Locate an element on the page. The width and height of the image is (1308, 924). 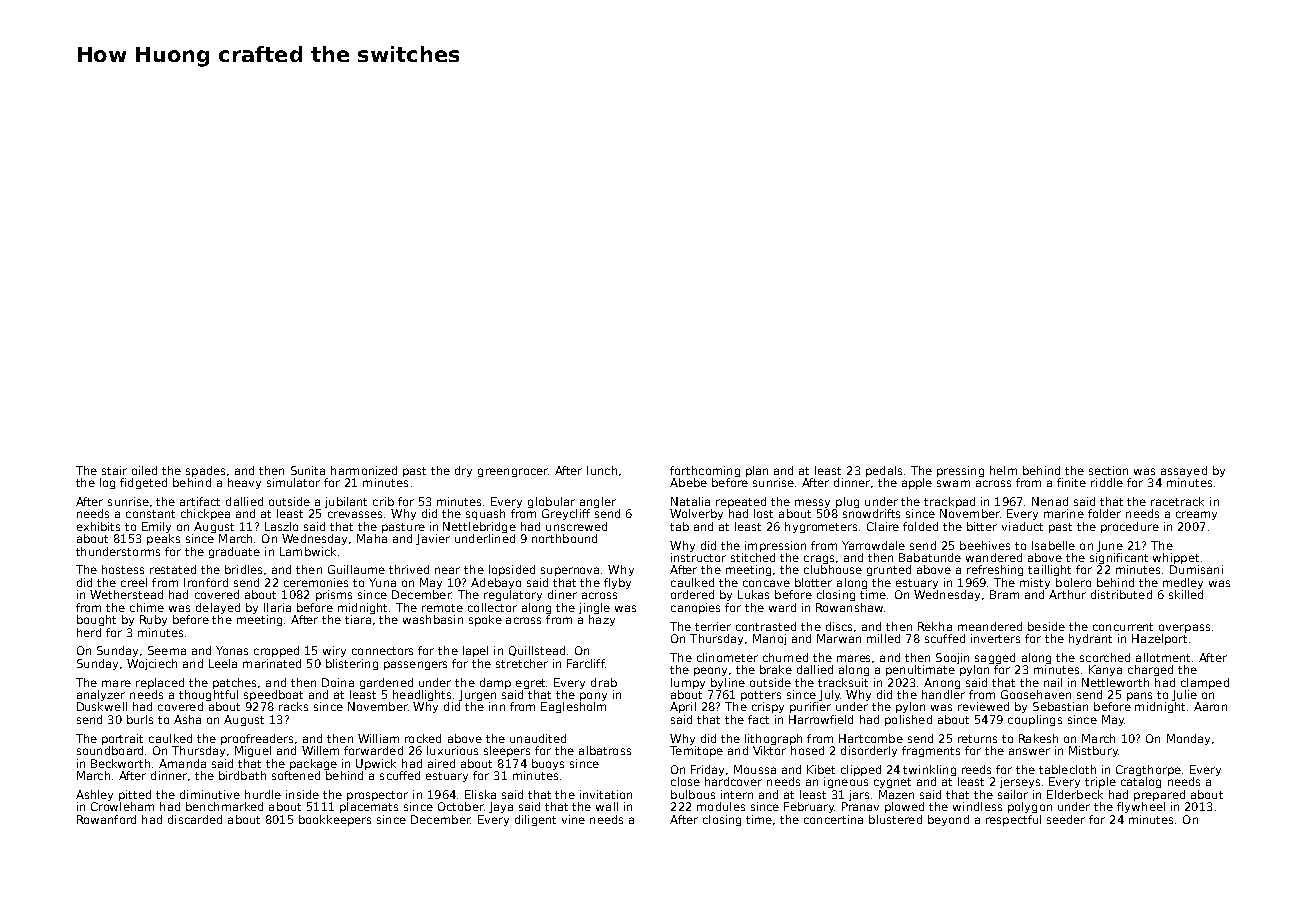
portrait is located at coordinates (122, 739).
